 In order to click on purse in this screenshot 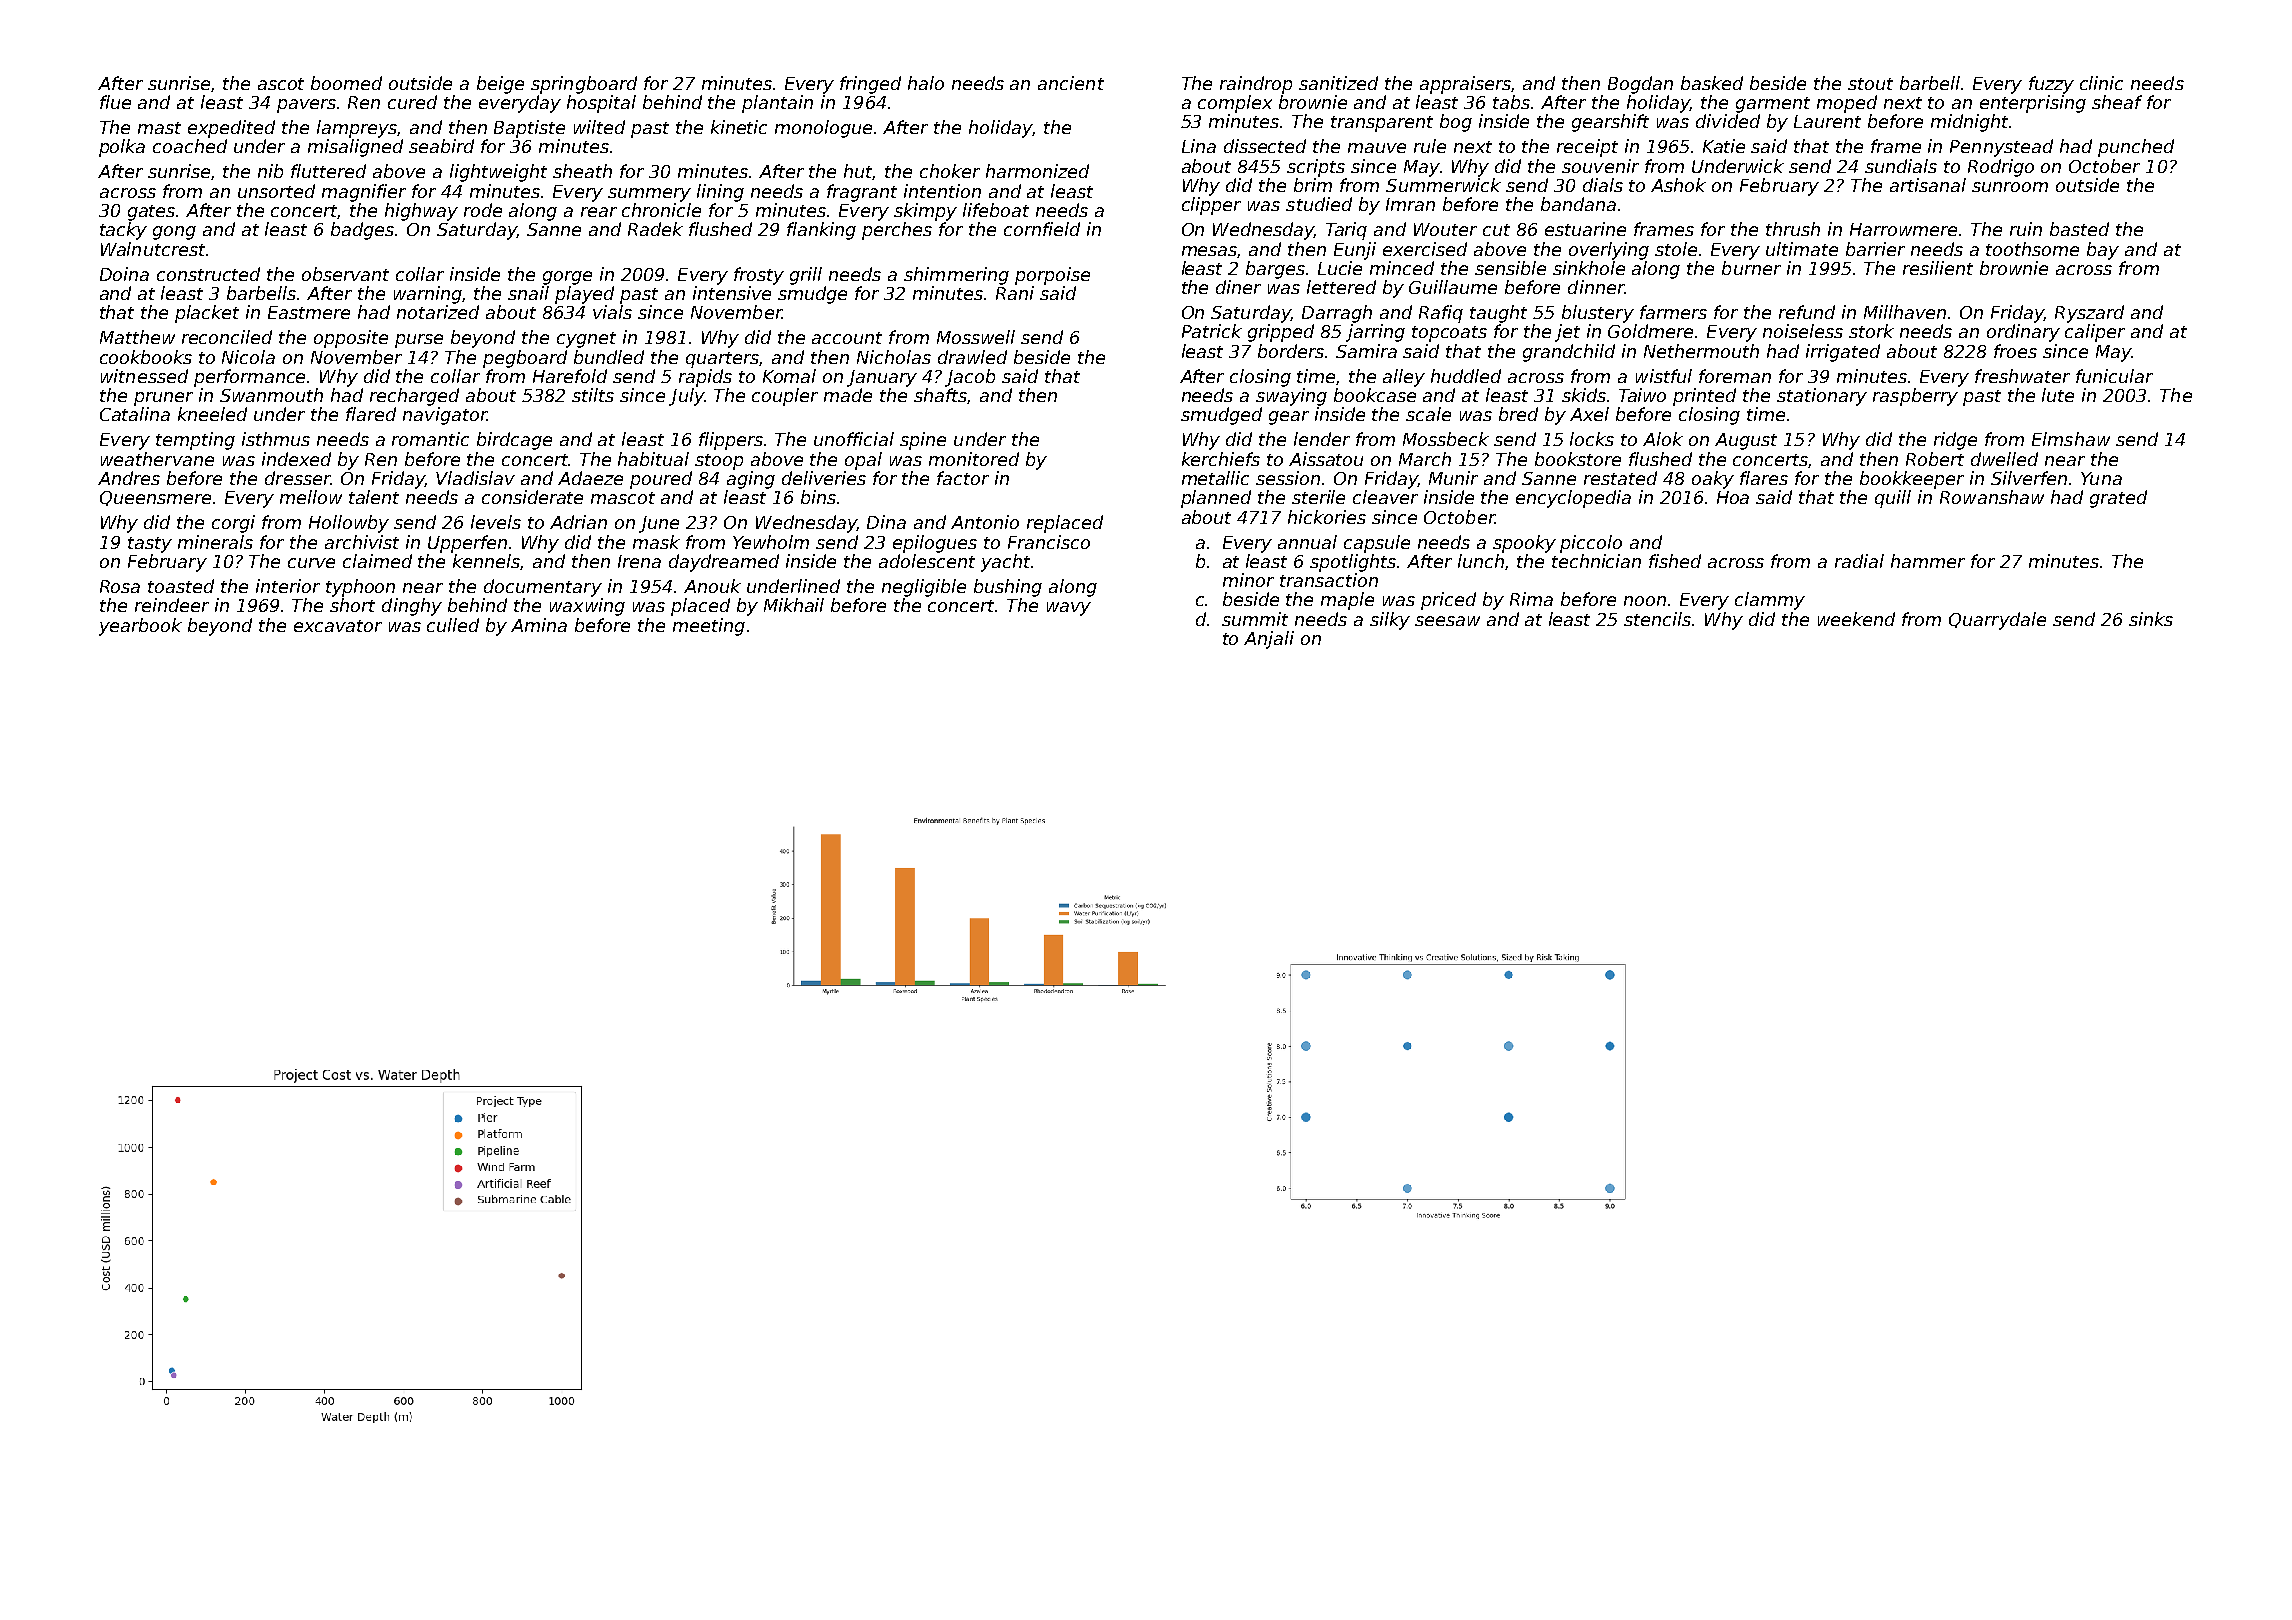, I will do `click(419, 341)`.
